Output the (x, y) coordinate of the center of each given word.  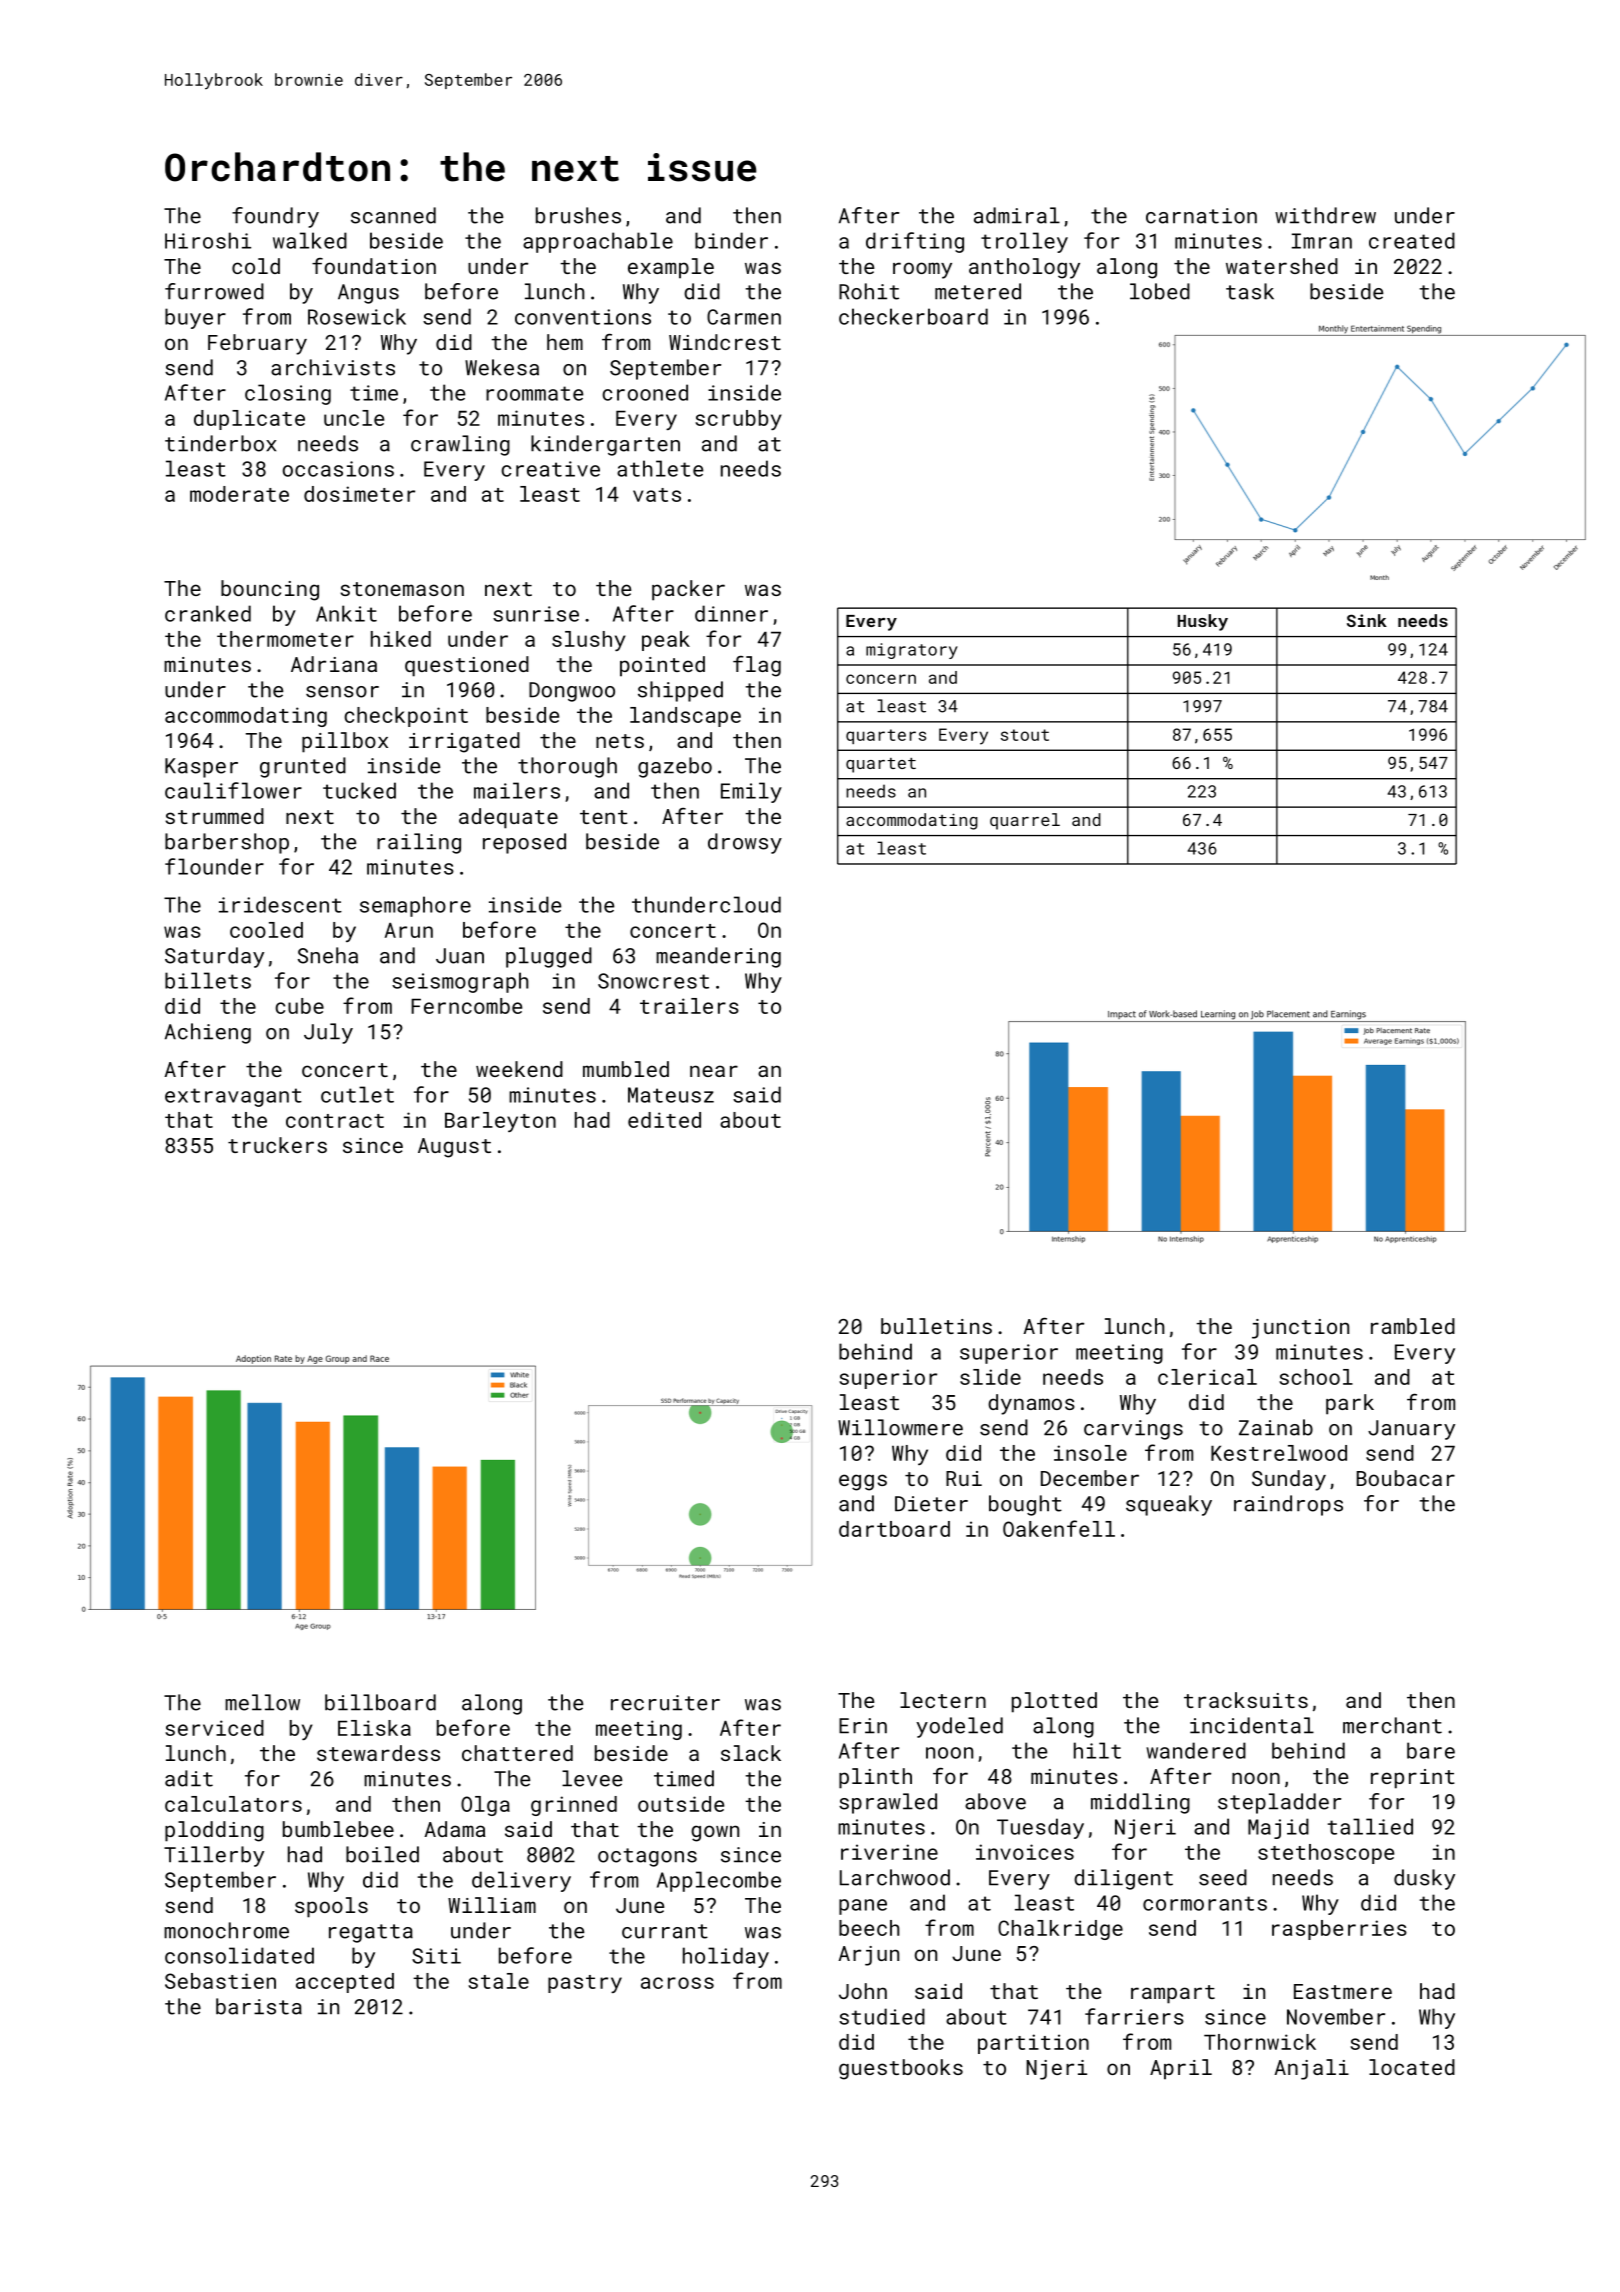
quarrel (1025, 821)
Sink (1367, 620)
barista (259, 2006)
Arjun (868, 1956)
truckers (277, 1145)
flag (757, 666)
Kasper (201, 768)
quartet (881, 765)
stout (1025, 735)
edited (664, 1120)
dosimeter (359, 494)
